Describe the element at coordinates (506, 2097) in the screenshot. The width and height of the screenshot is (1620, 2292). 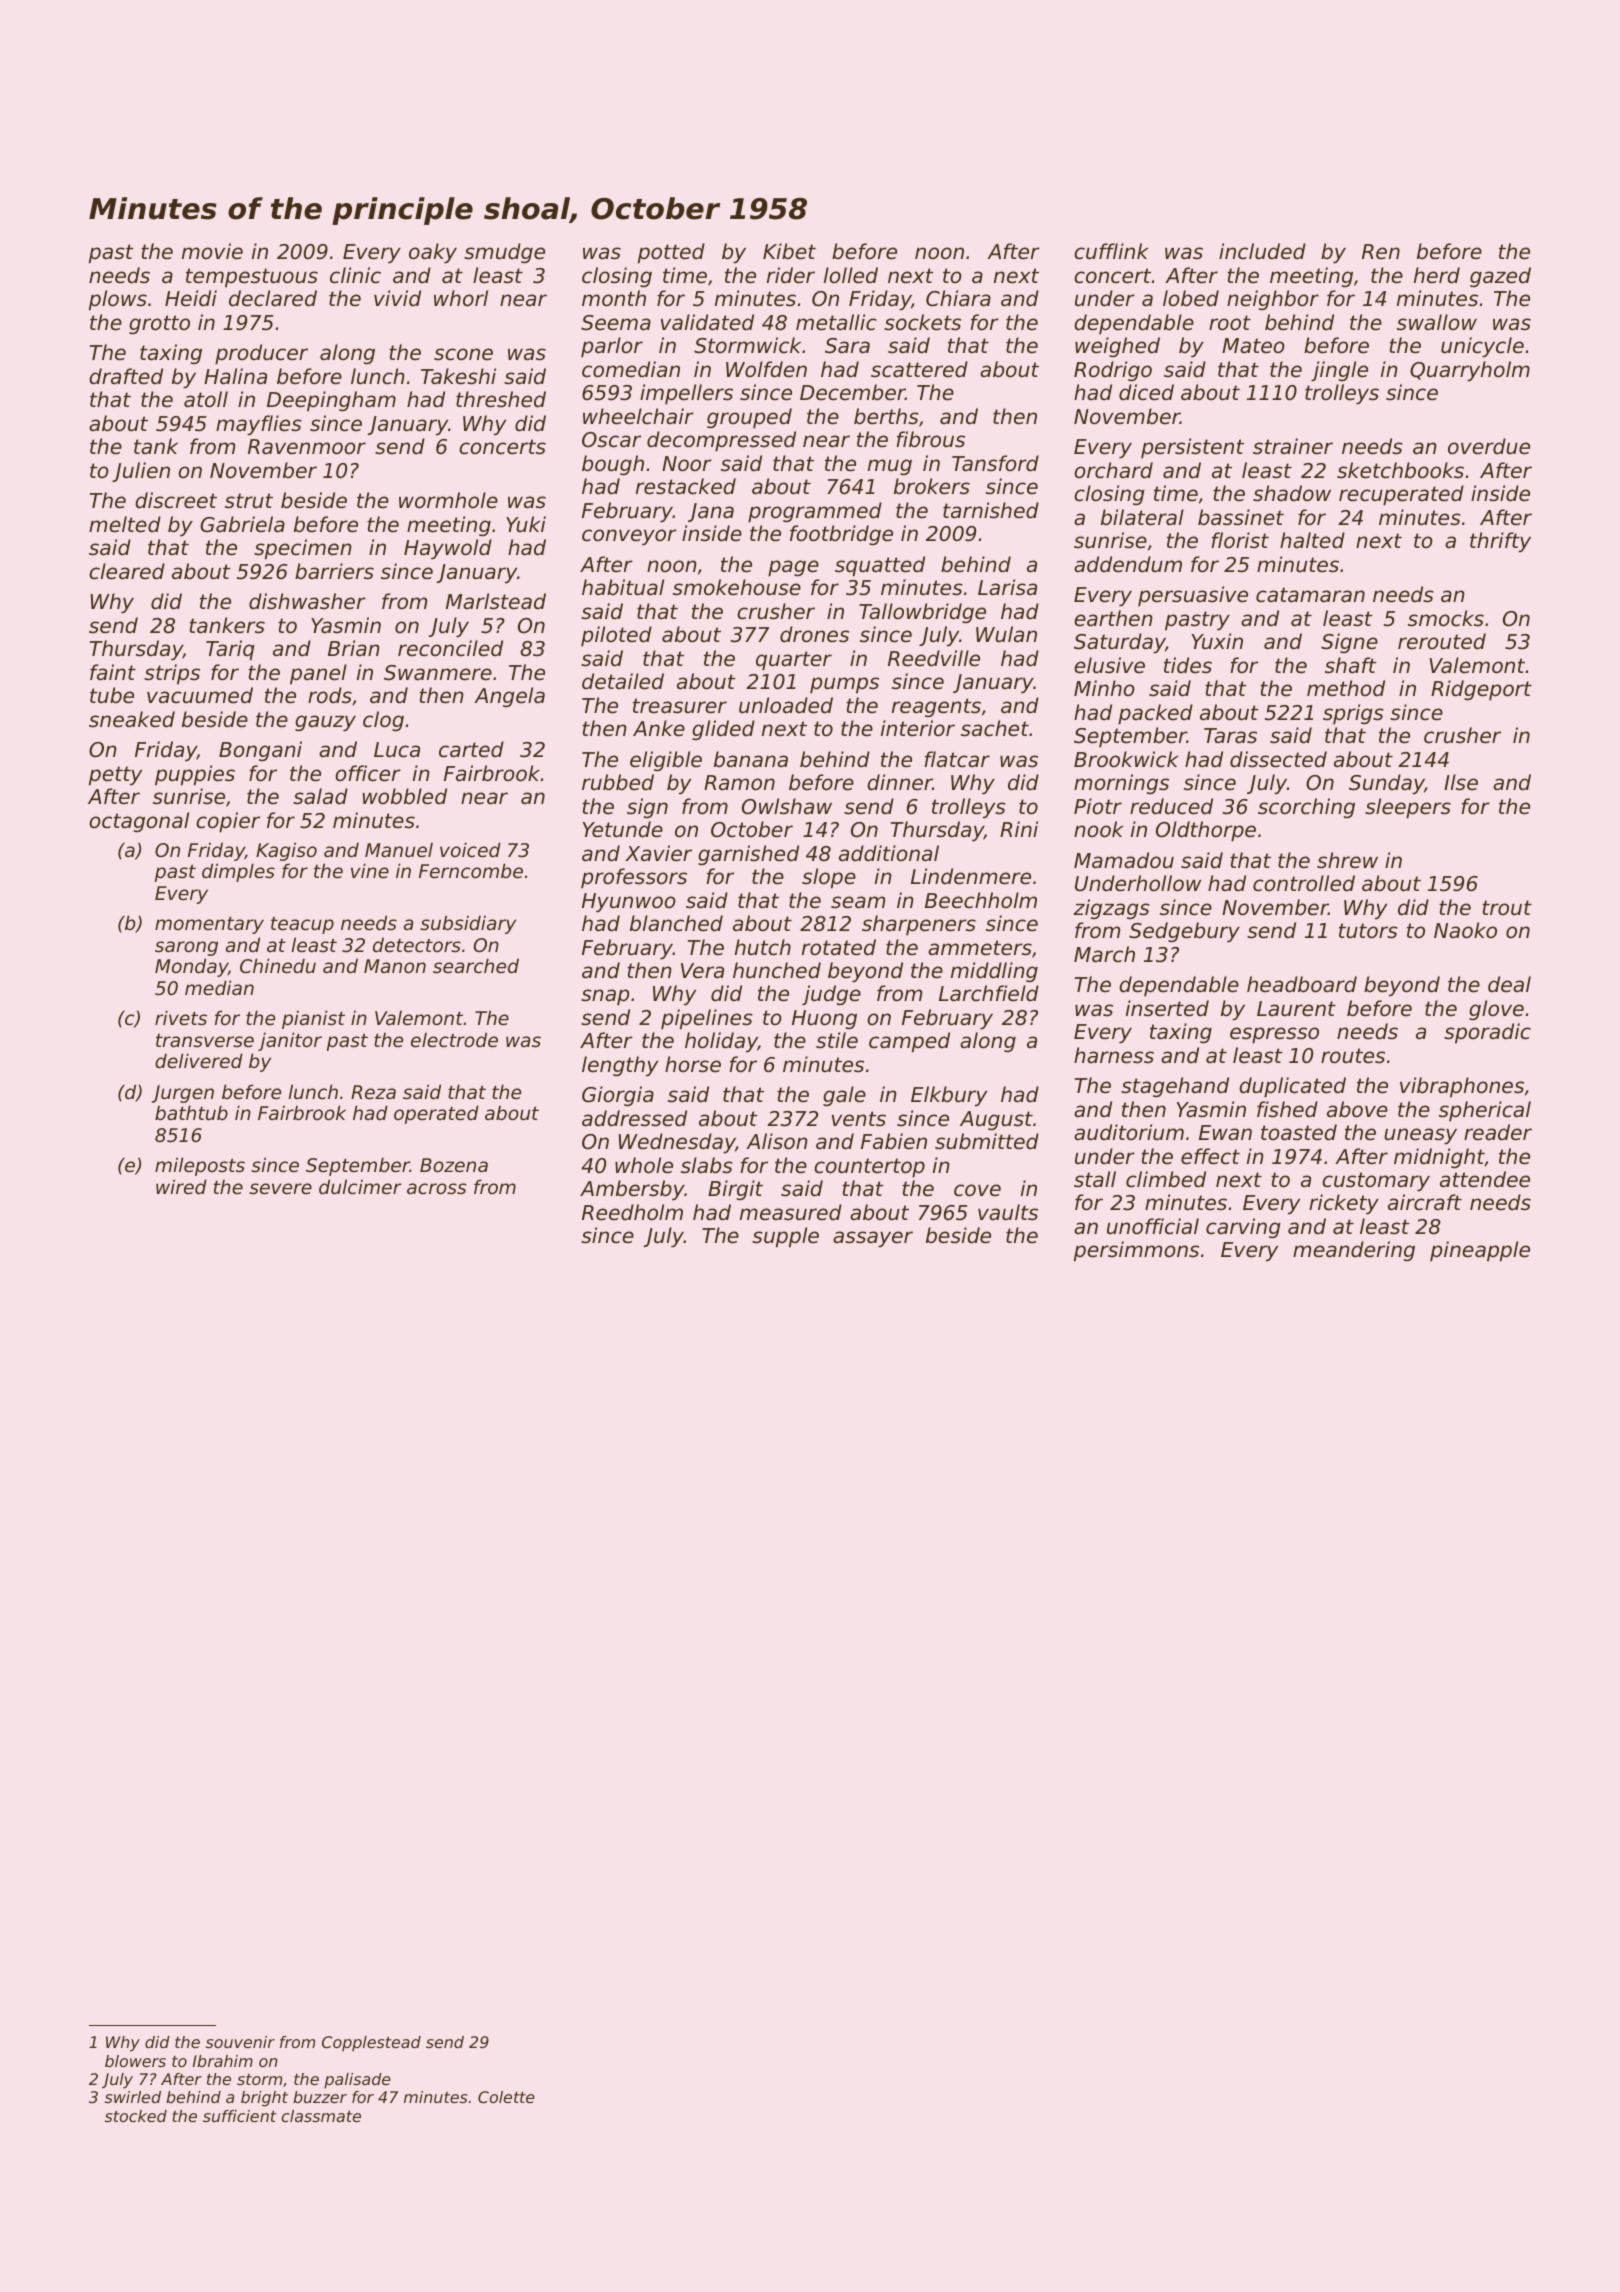
I see `Colette` at that location.
